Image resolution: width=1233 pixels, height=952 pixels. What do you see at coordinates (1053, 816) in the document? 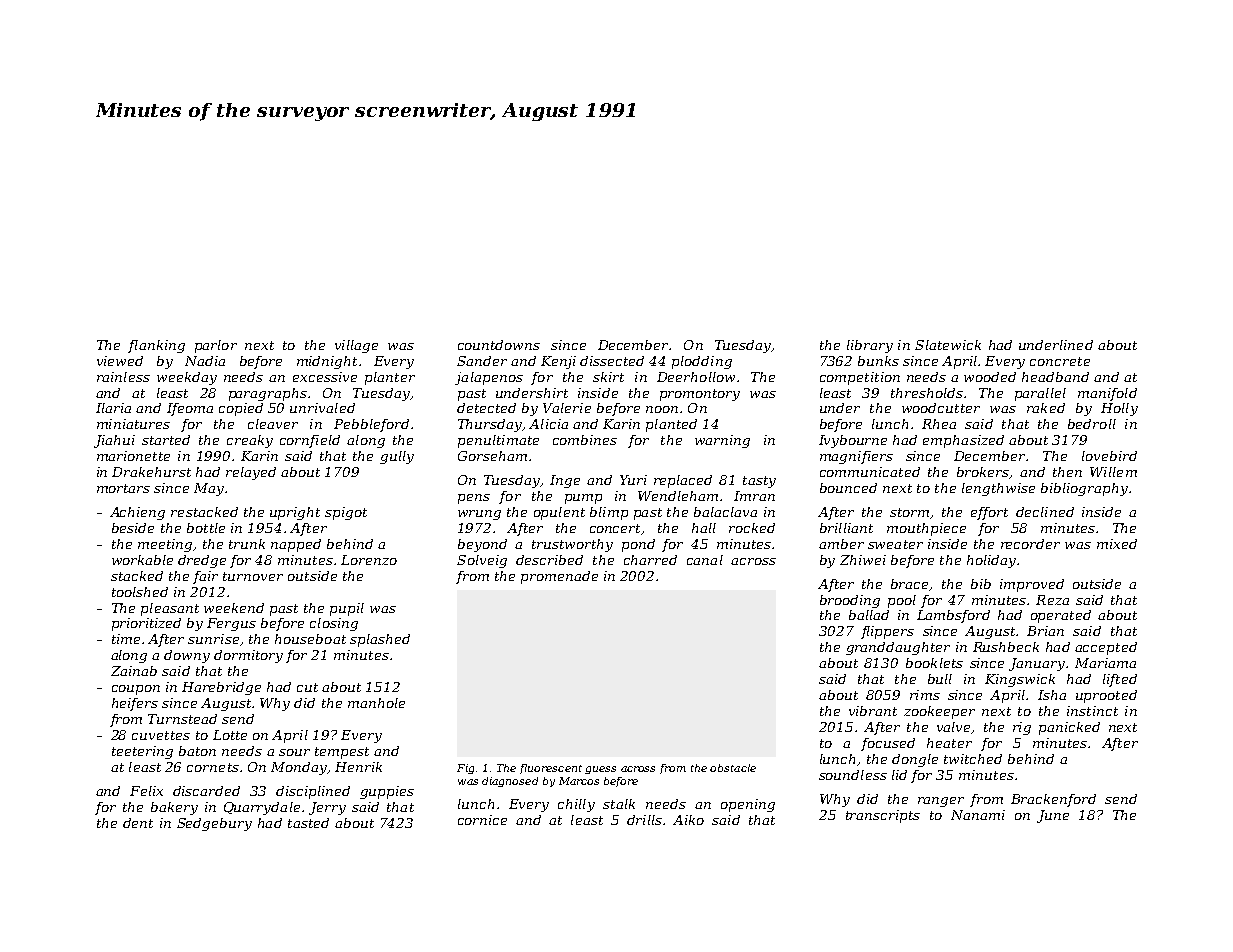
I see `June` at bounding box center [1053, 816].
